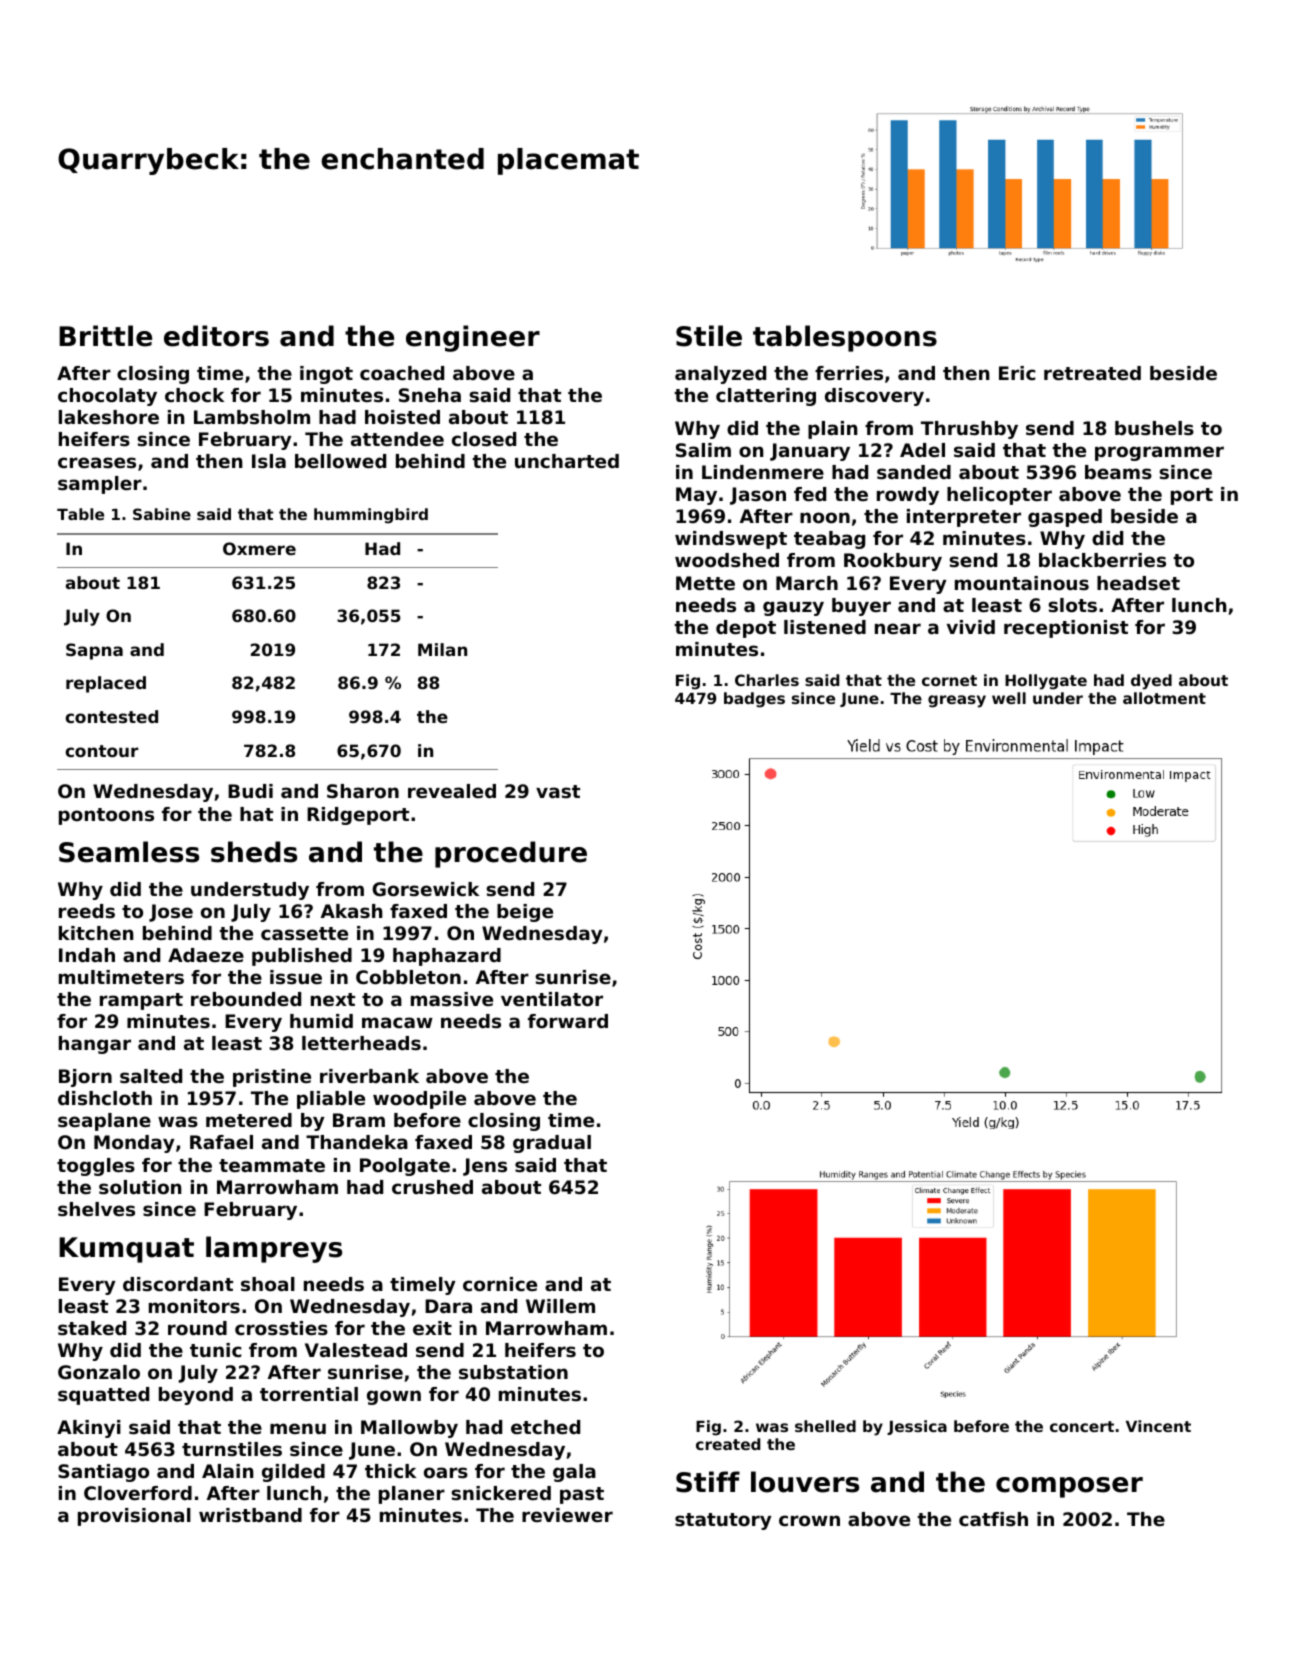 The width and height of the screenshot is (1297, 1678). What do you see at coordinates (102, 751) in the screenshot?
I see `contour` at bounding box center [102, 751].
